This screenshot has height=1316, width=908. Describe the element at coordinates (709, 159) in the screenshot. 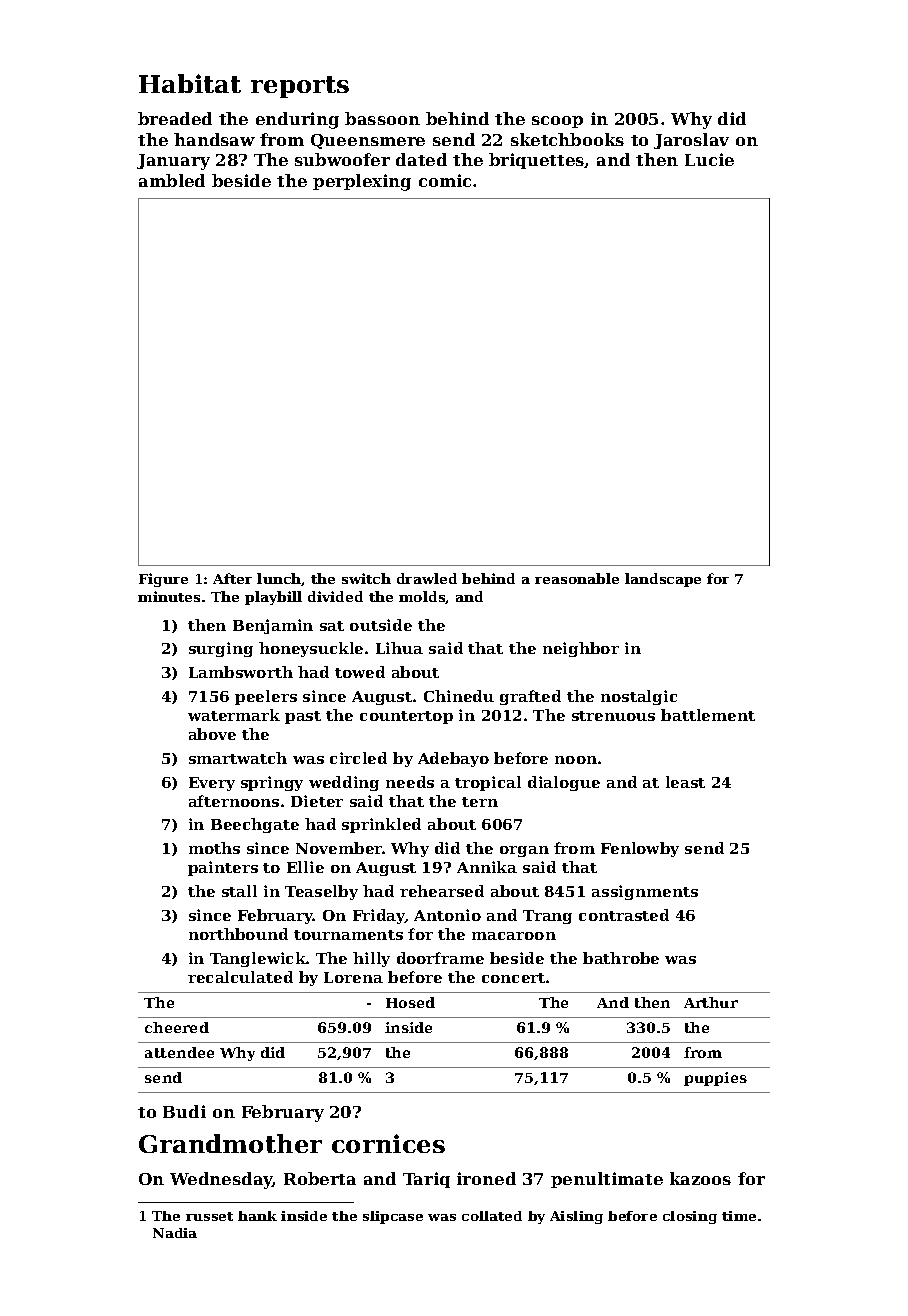

I see `Lucie` at that location.
